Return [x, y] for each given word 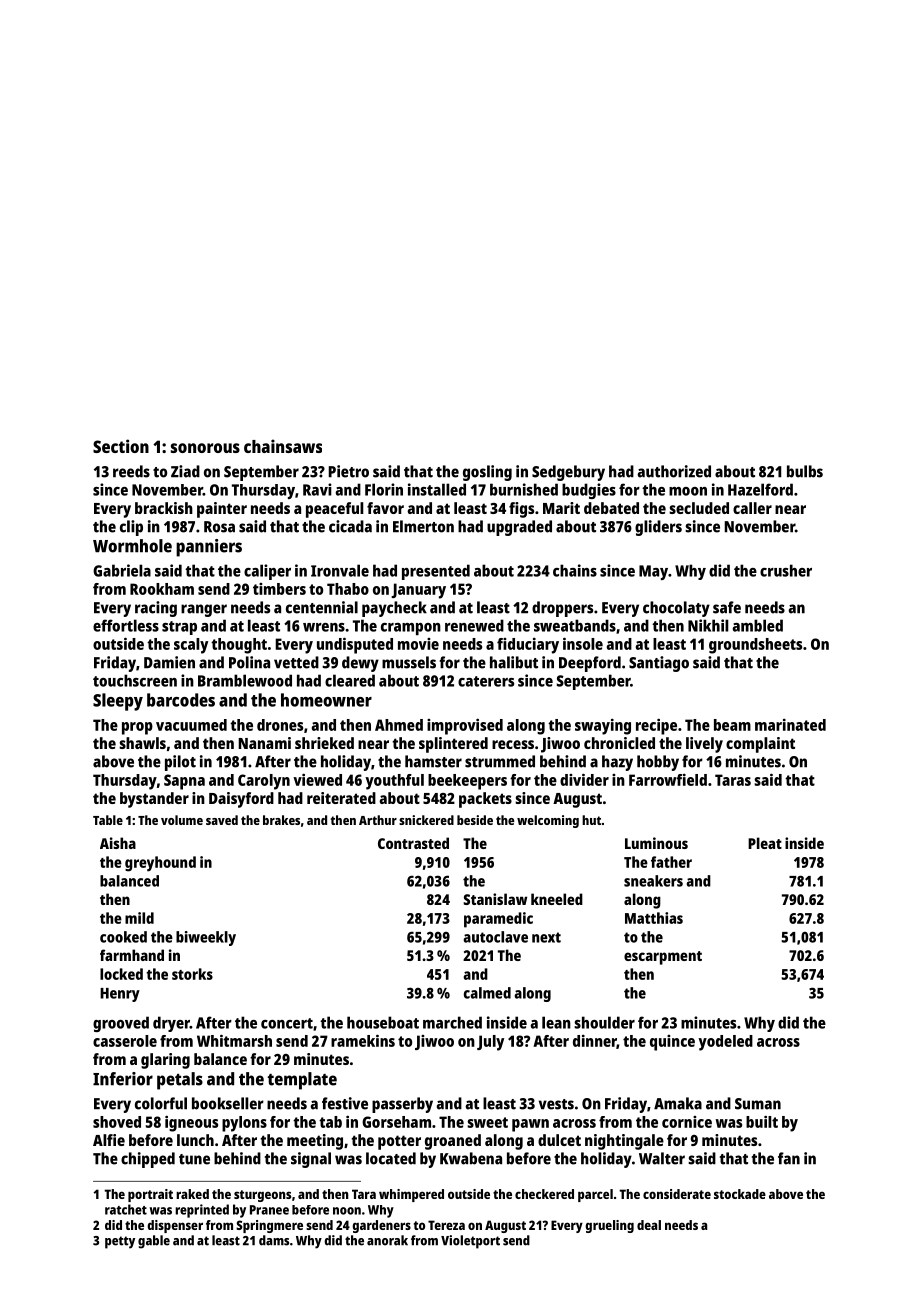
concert [287, 1023]
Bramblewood [245, 680]
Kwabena [471, 1158]
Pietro [348, 471]
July [490, 1043]
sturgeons [262, 1196]
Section [121, 446]
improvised [465, 726]
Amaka [678, 1103]
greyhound [160, 864]
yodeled [725, 1043]
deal [649, 1225]
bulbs [805, 471]
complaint [760, 745]
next [546, 937]
